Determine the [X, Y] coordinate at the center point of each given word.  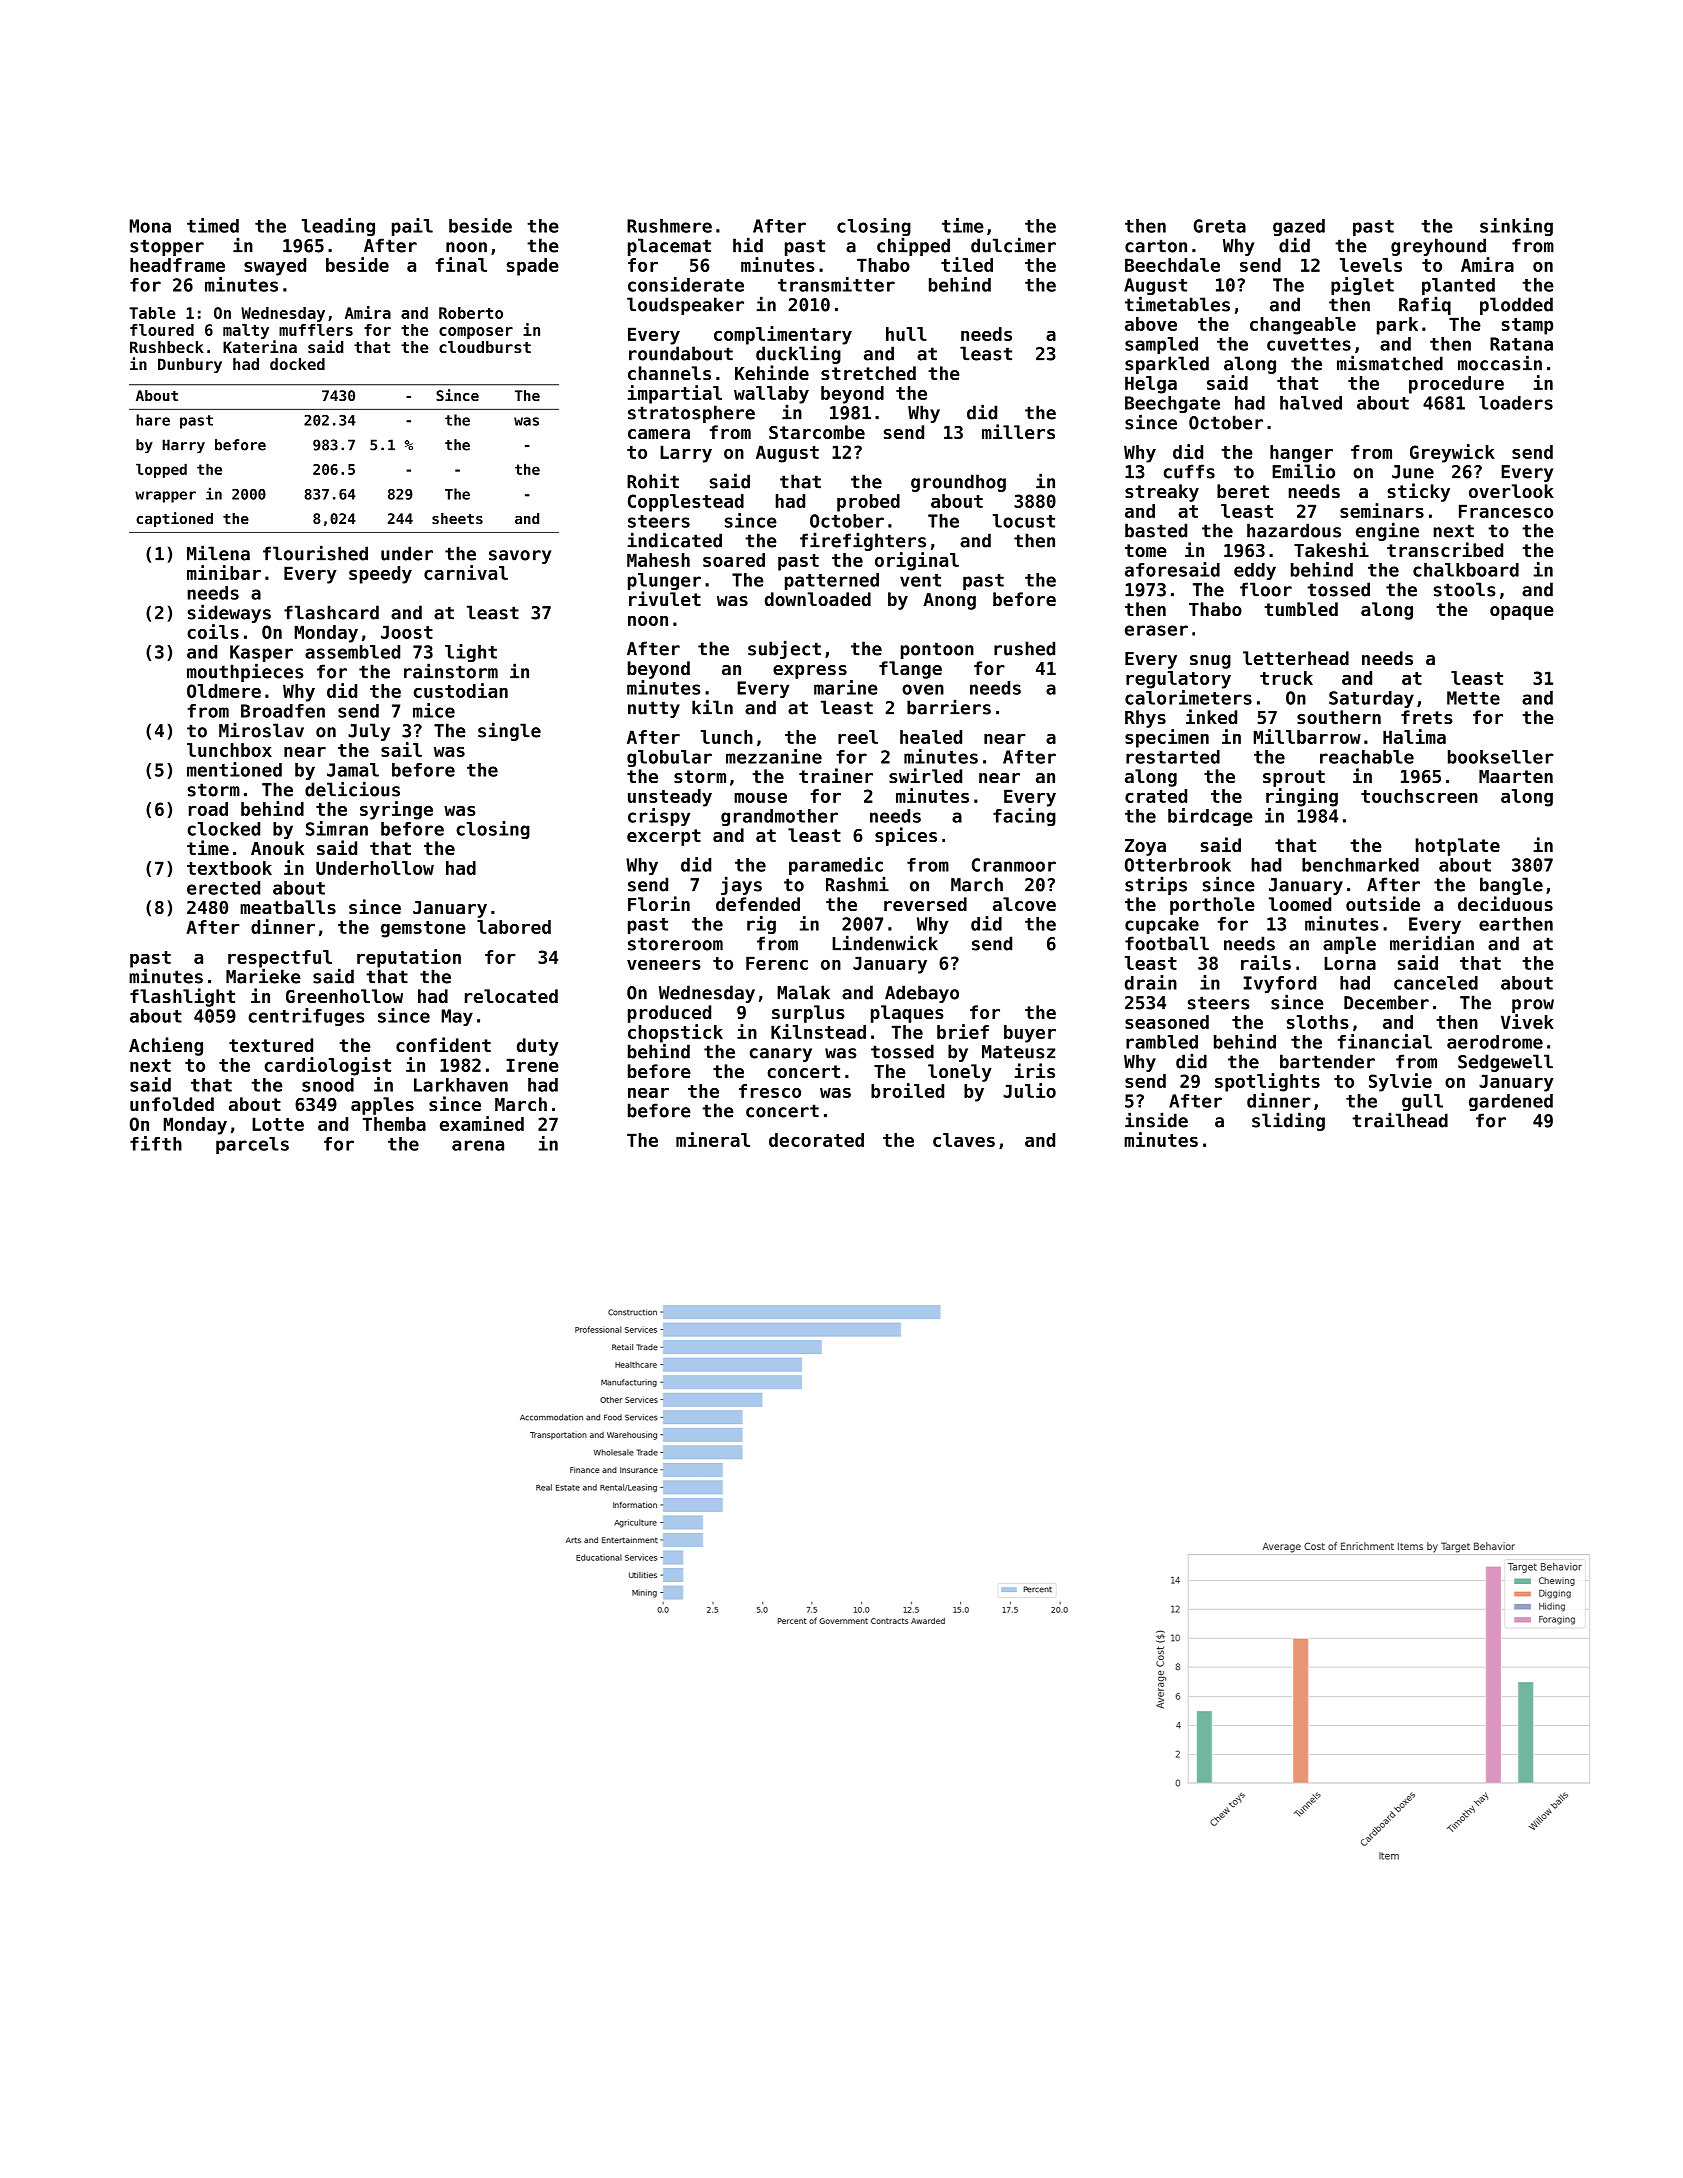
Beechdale [1172, 265]
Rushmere [669, 226]
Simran [337, 828]
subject [784, 649]
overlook [1511, 491]
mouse [760, 798]
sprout [1294, 778]
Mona [150, 226]
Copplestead [686, 503]
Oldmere [224, 691]
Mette [1473, 698]
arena [478, 1145]
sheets [457, 518]
